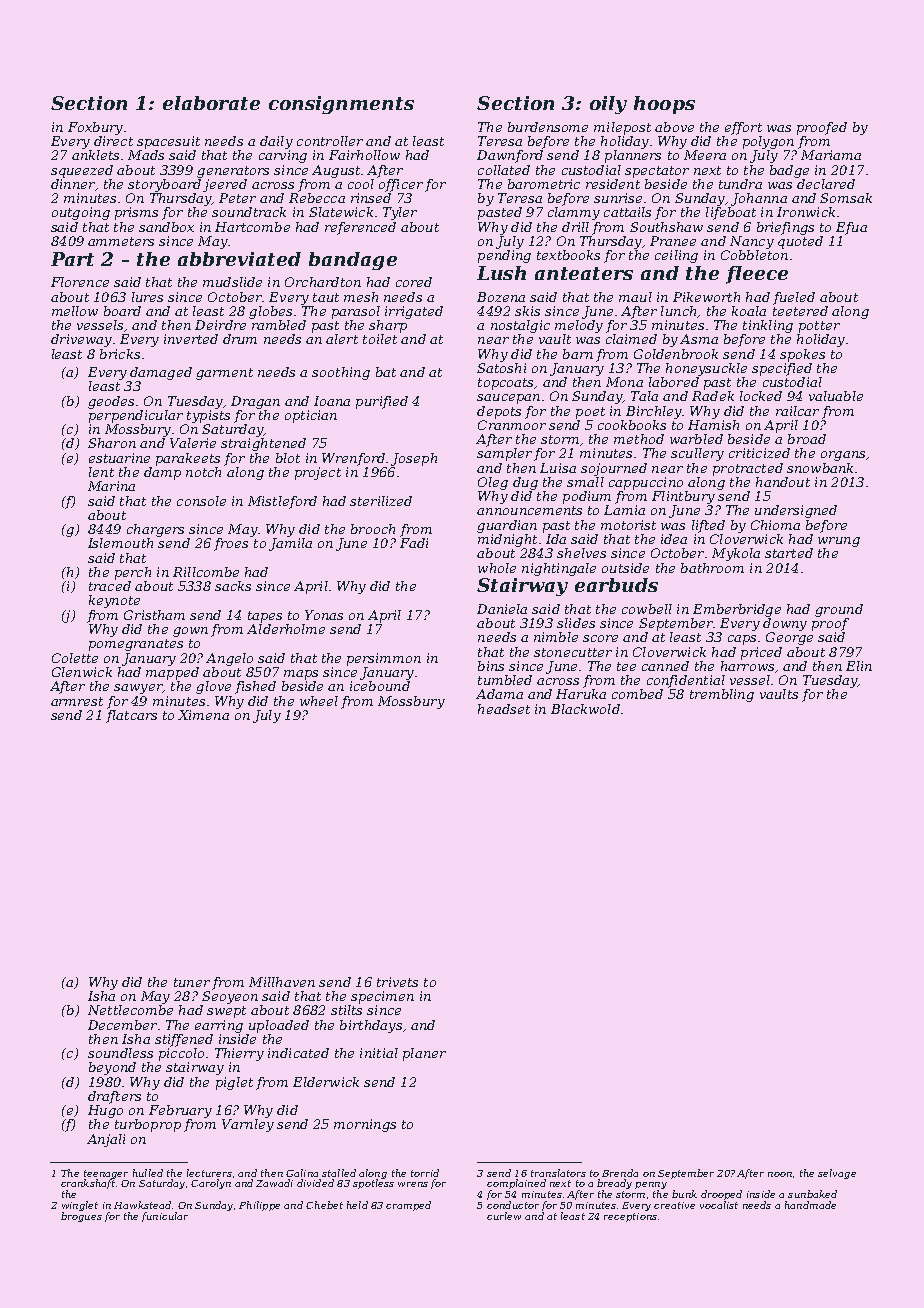 This screenshot has width=924, height=1308. I want to click on undersigned, so click(796, 511).
